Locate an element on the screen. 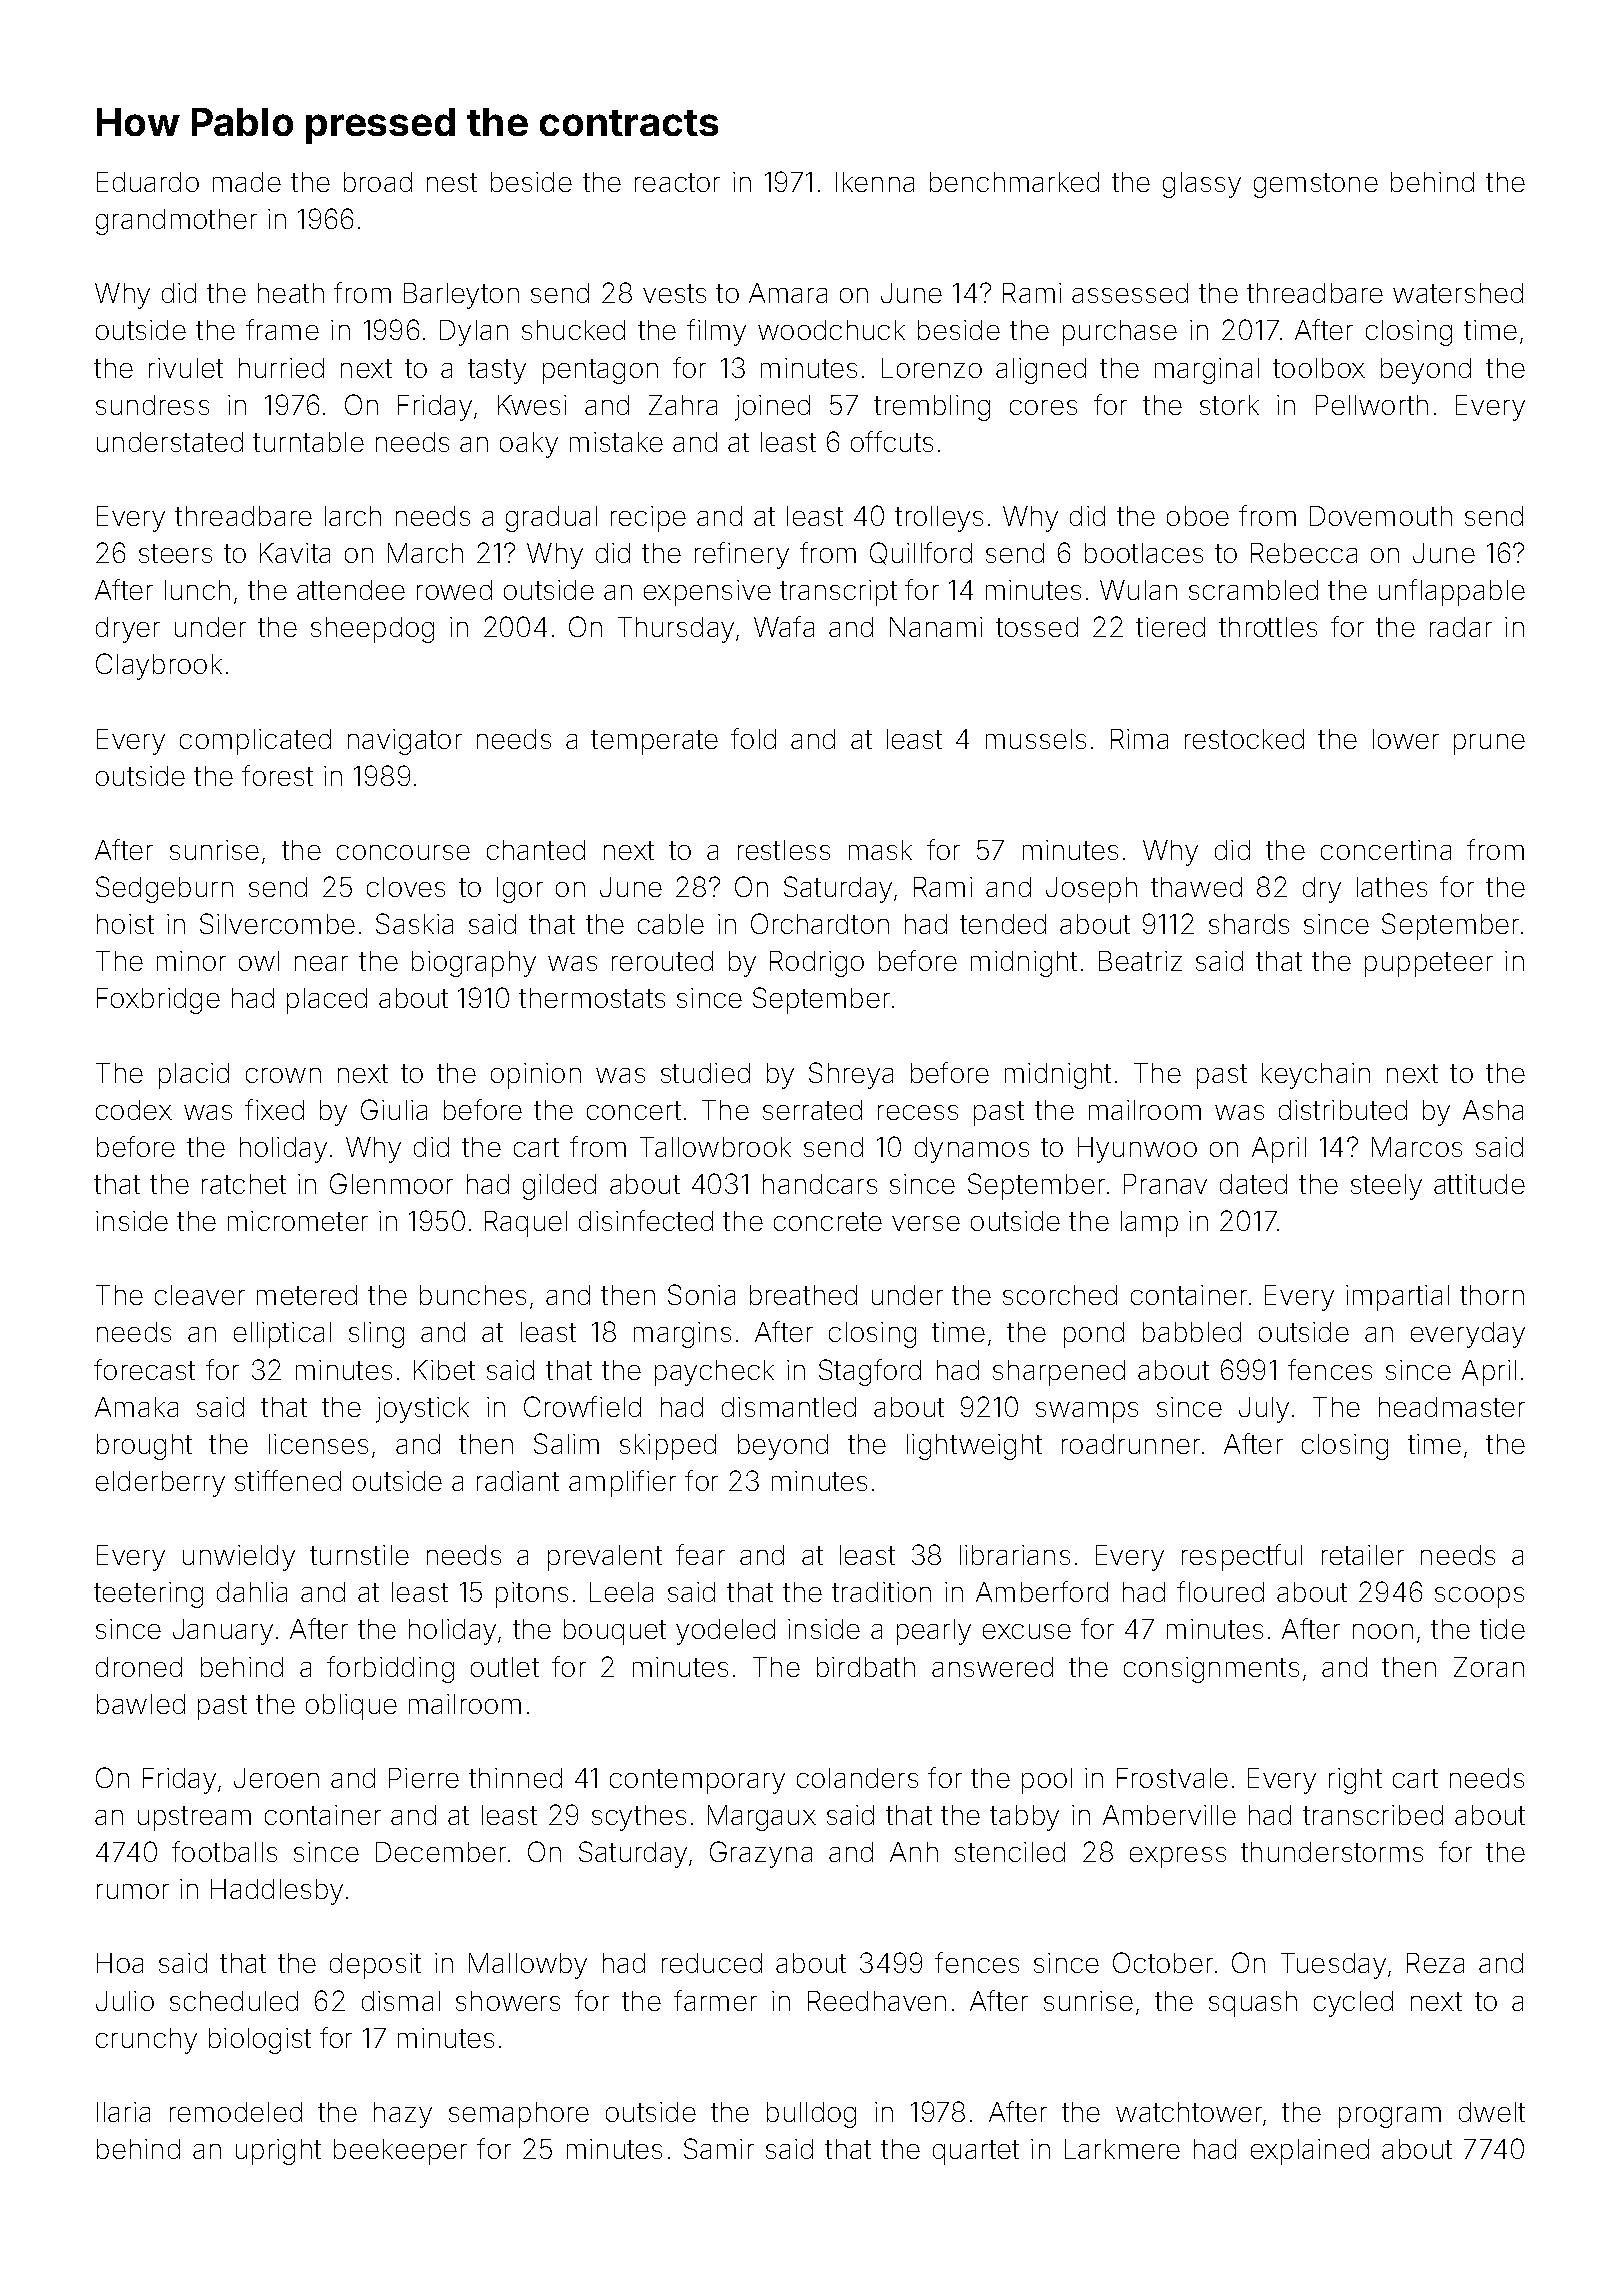  impartial is located at coordinates (1397, 1298).
